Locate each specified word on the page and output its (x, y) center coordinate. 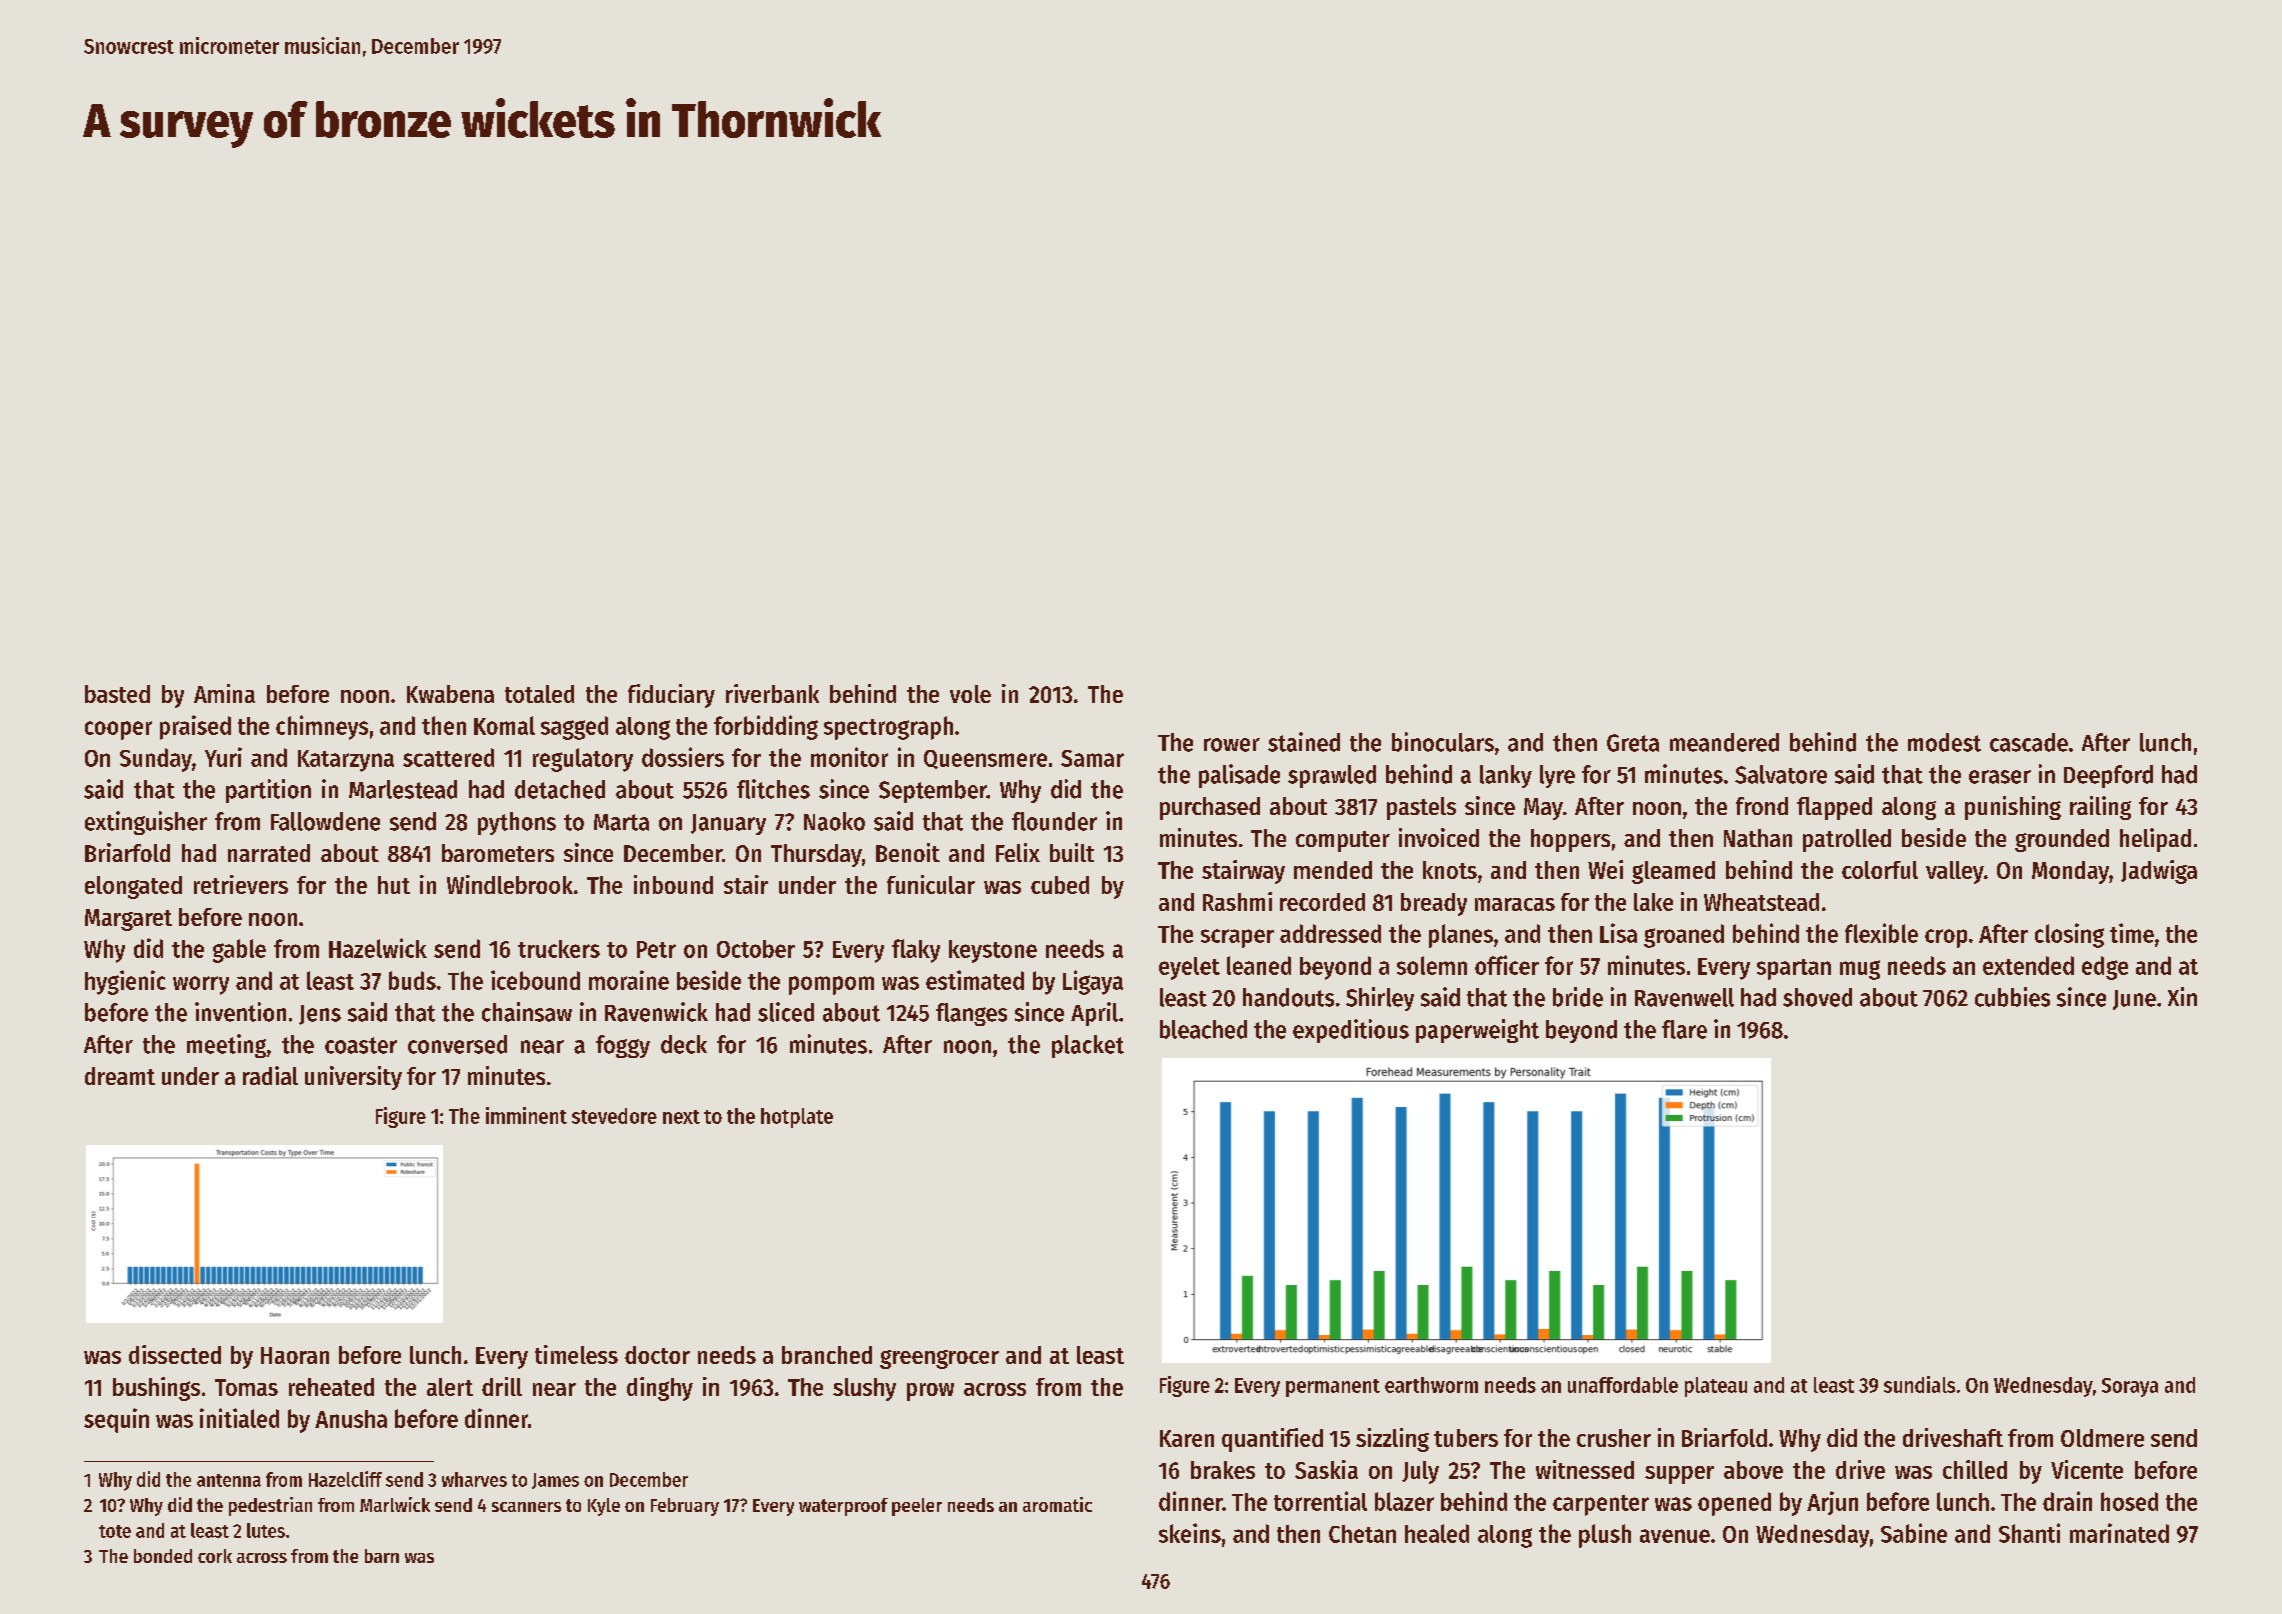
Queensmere (985, 759)
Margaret (128, 920)
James (555, 1481)
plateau (1716, 1387)
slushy (864, 1389)
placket (1088, 1046)
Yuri (223, 757)
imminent (526, 1115)
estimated (975, 980)
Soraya (2130, 1387)
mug (1860, 970)
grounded (2062, 840)
